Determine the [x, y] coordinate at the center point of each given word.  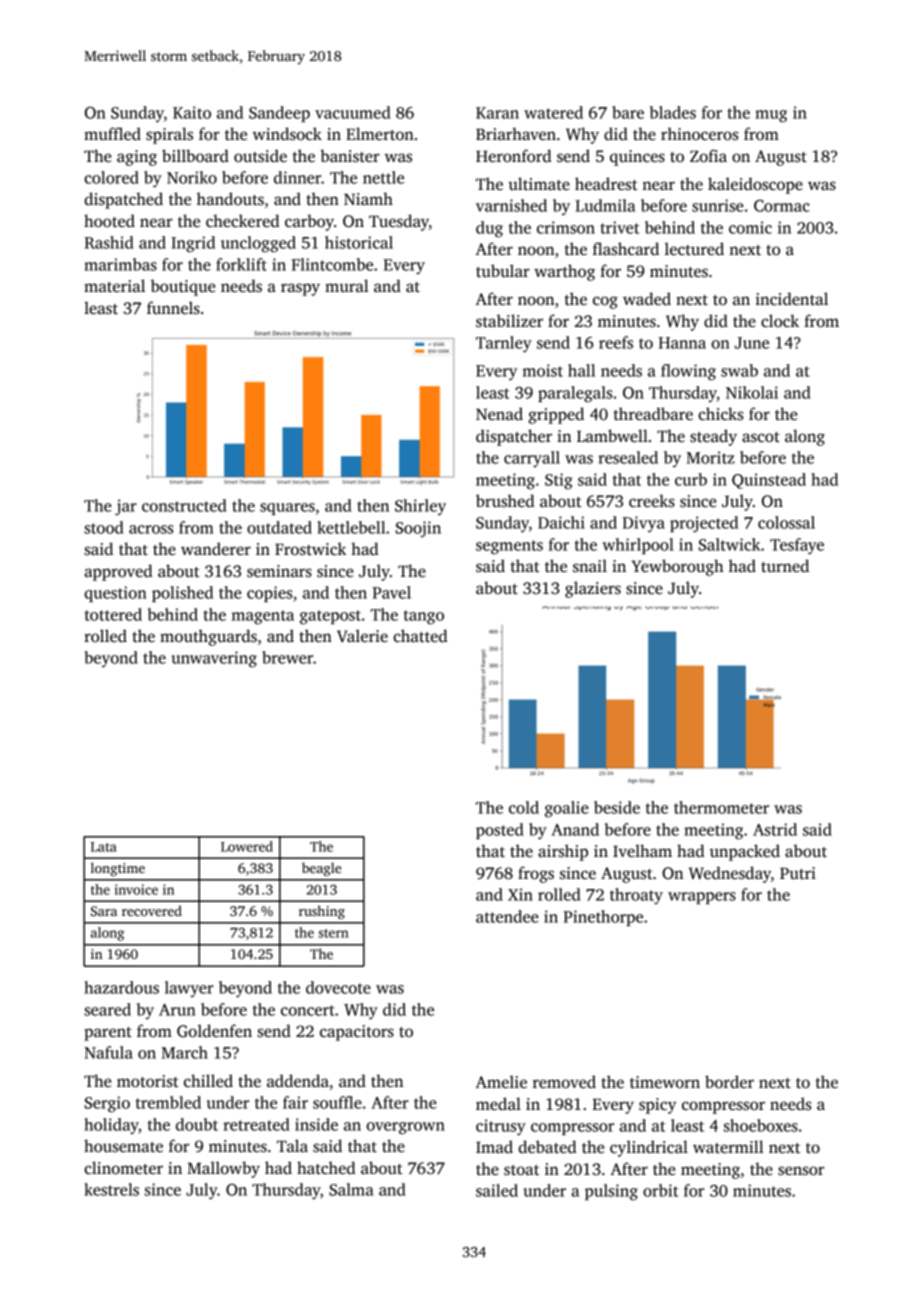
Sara [104, 911]
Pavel [391, 592]
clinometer [123, 1168]
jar [126, 507]
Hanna [682, 343]
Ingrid [193, 244]
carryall [532, 459]
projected [704, 524]
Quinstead [769, 481]
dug [489, 229]
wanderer [216, 549]
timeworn [665, 1082]
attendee [507, 916]
